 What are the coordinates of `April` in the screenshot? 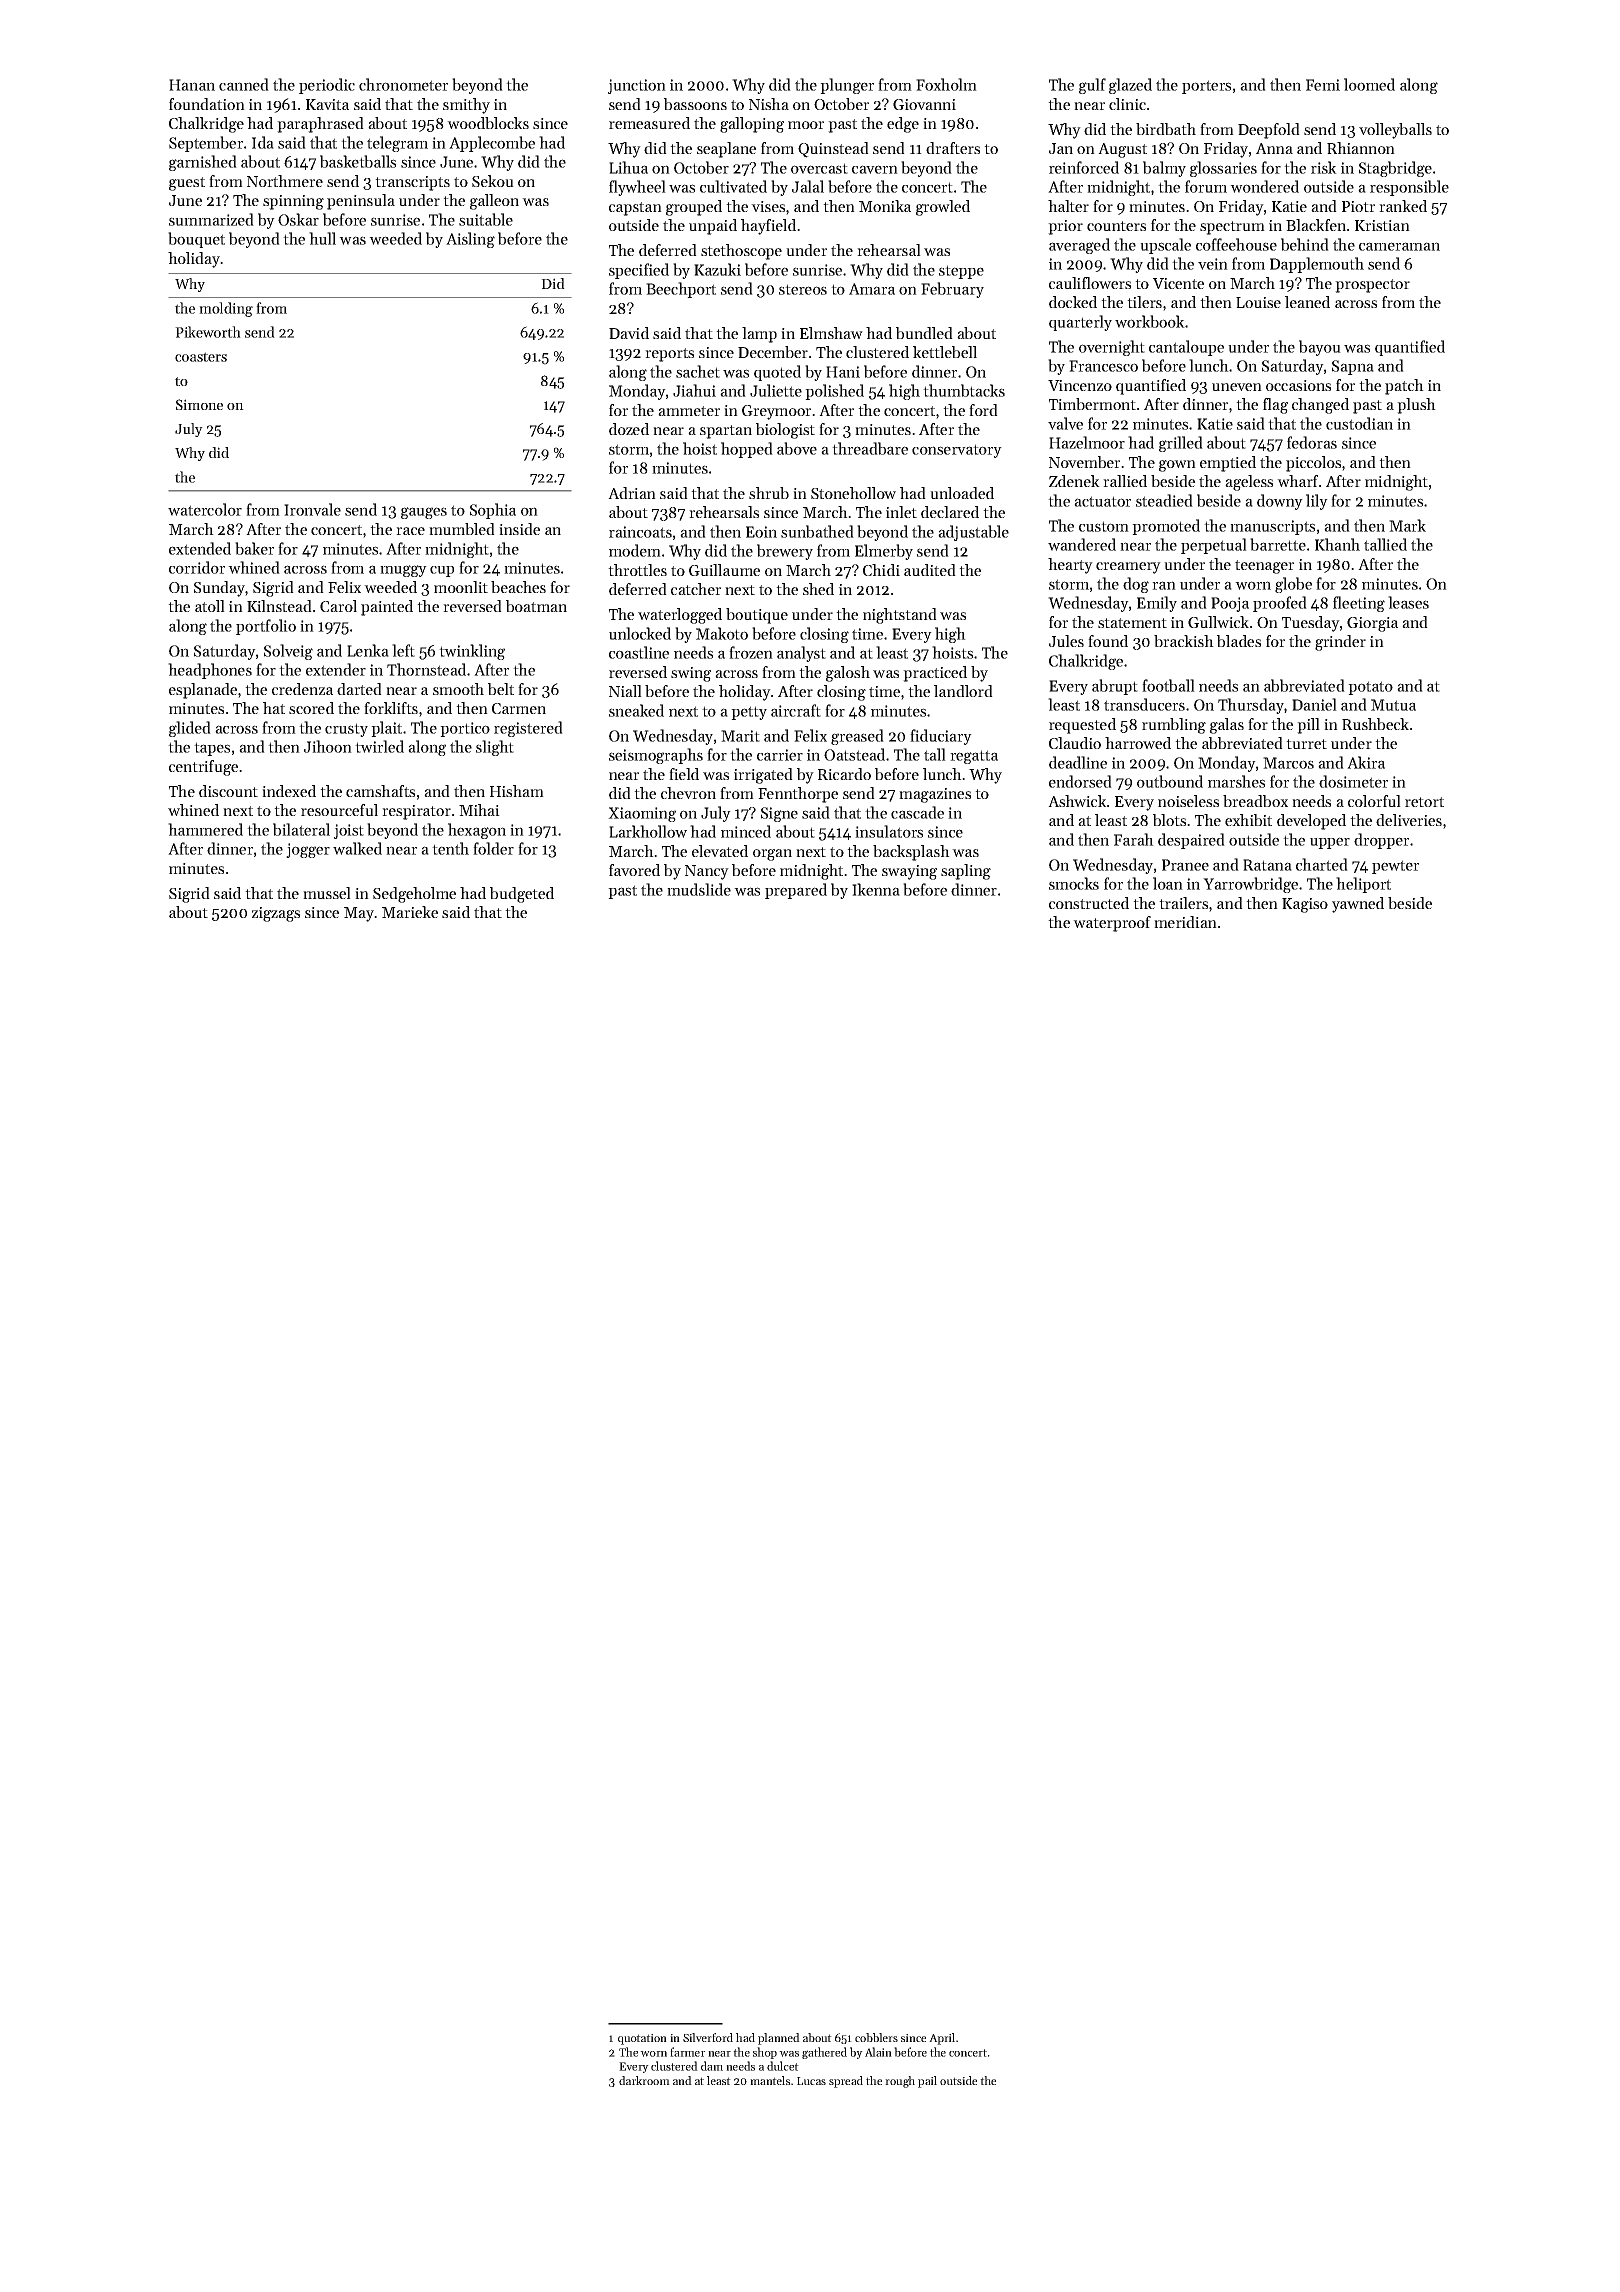 It's located at (942, 2039).
